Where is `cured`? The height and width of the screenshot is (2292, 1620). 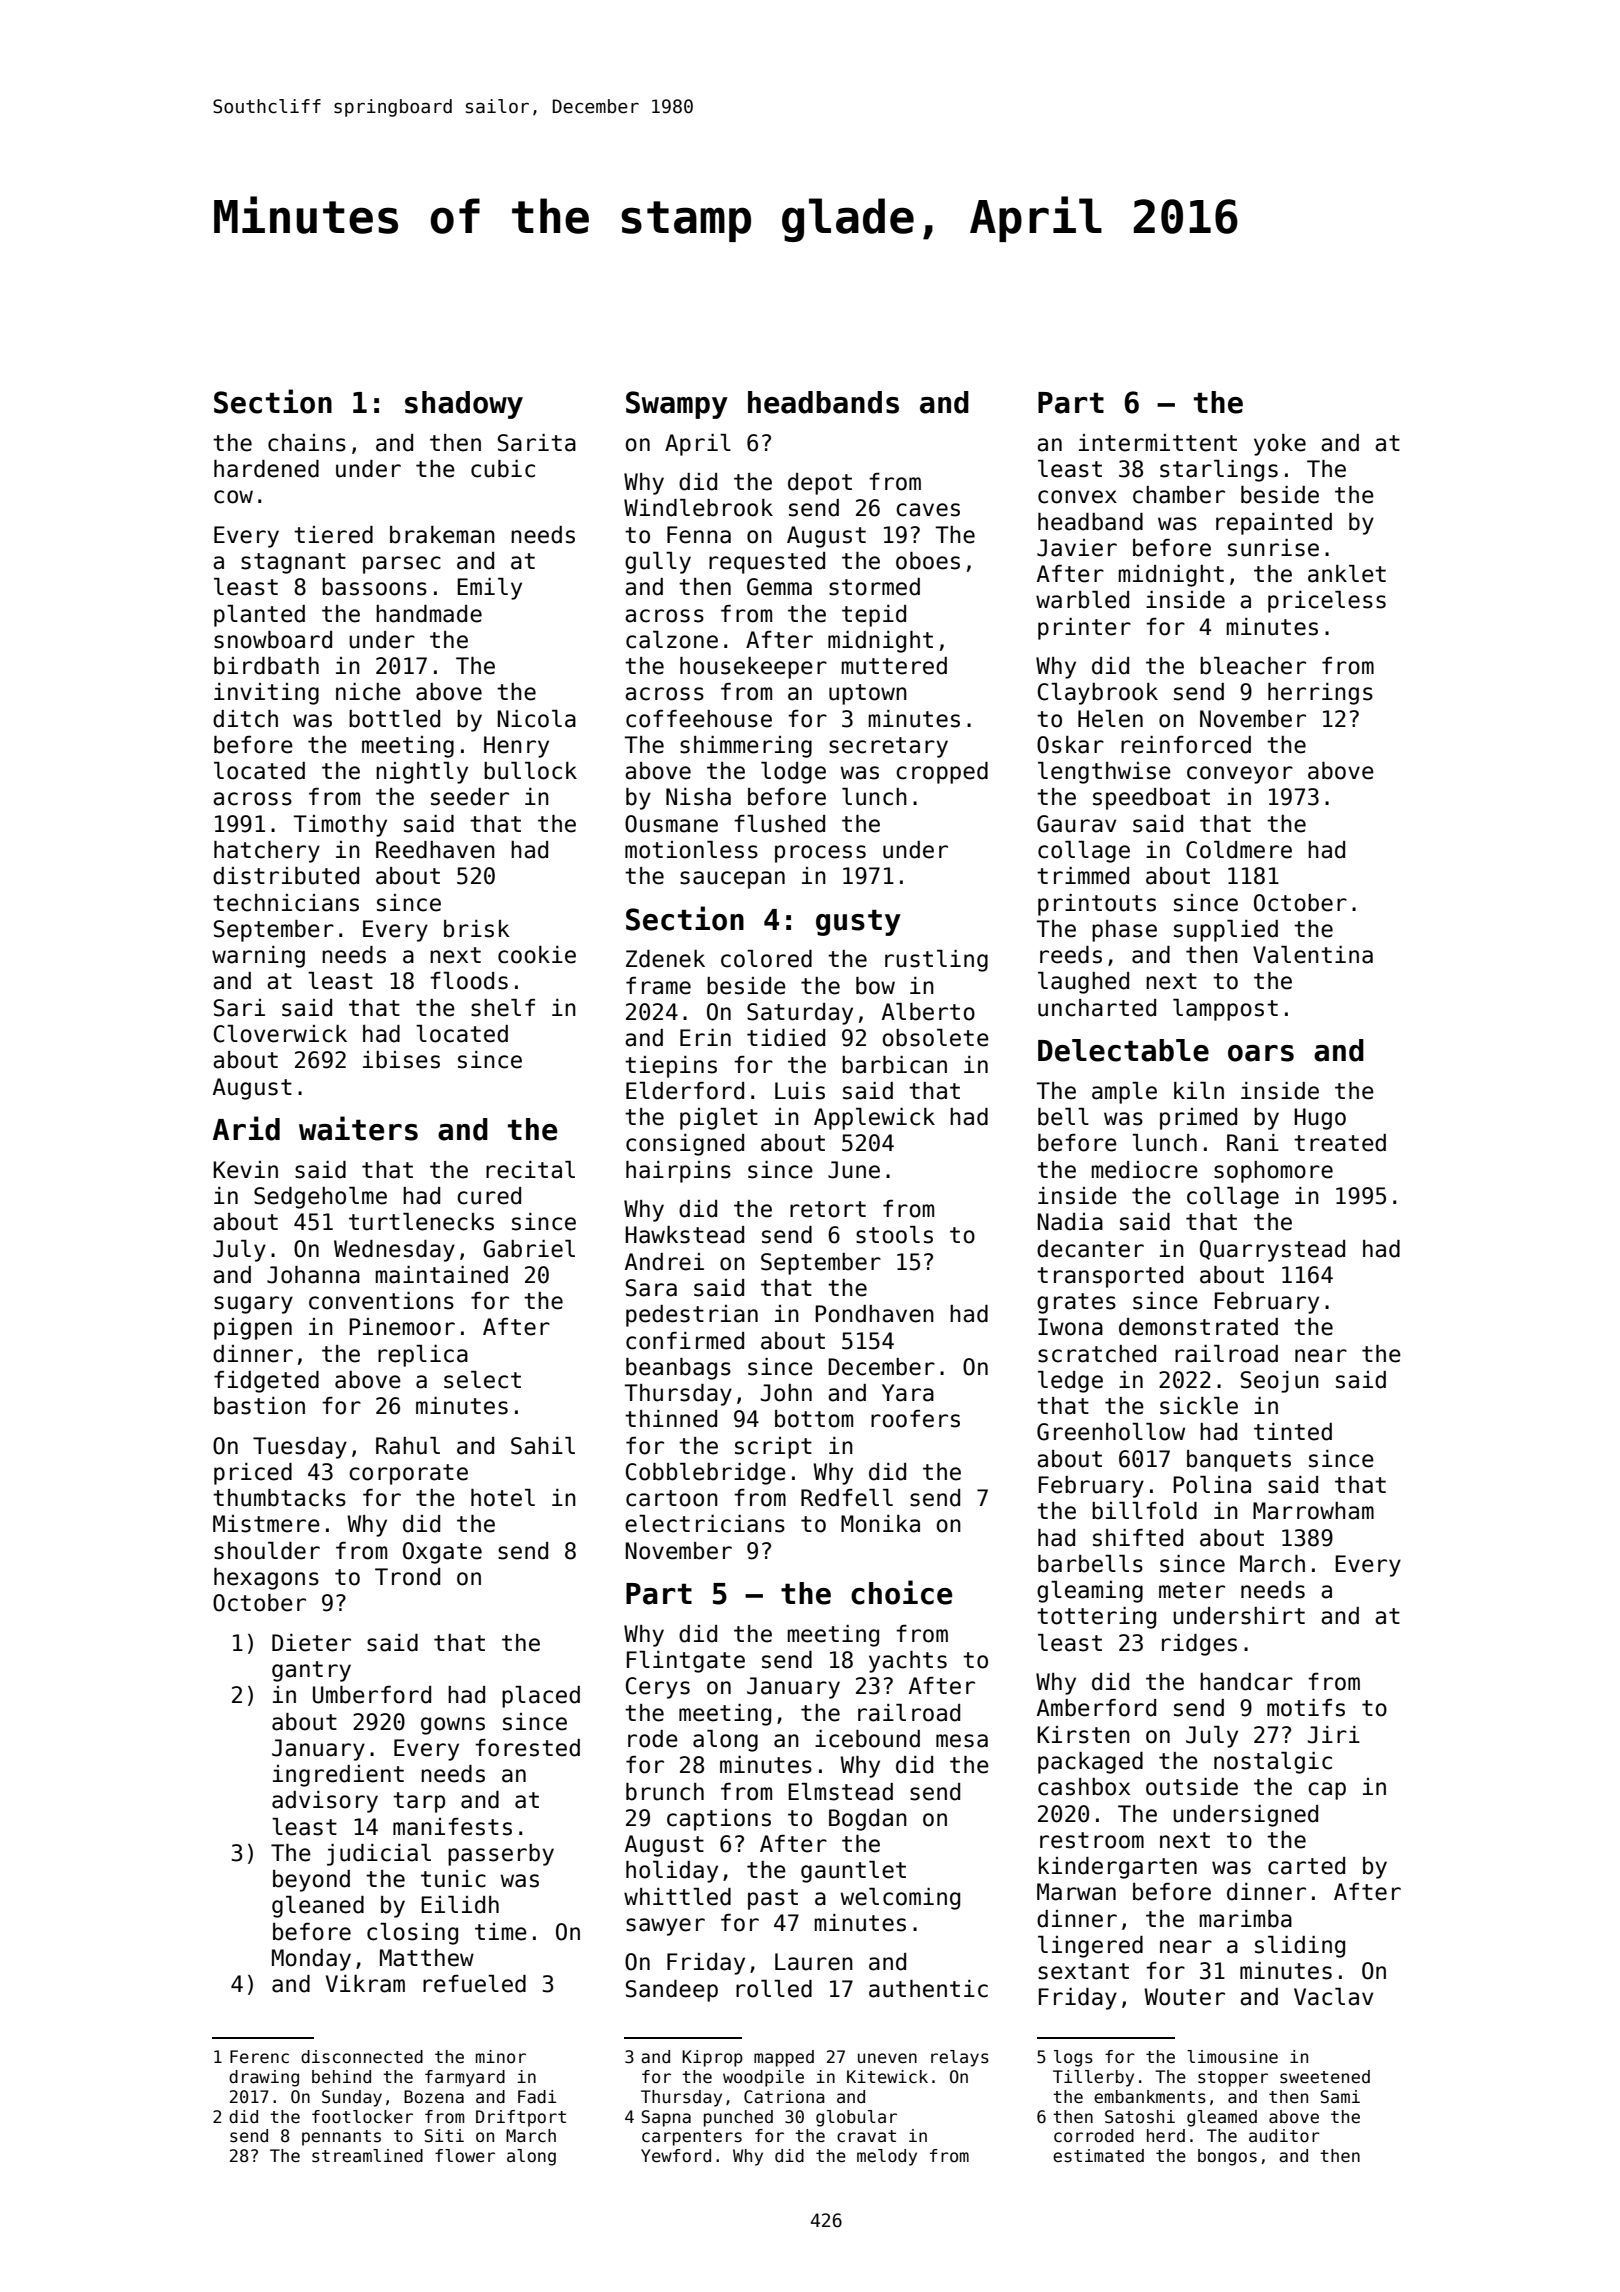 cured is located at coordinates (489, 1196).
